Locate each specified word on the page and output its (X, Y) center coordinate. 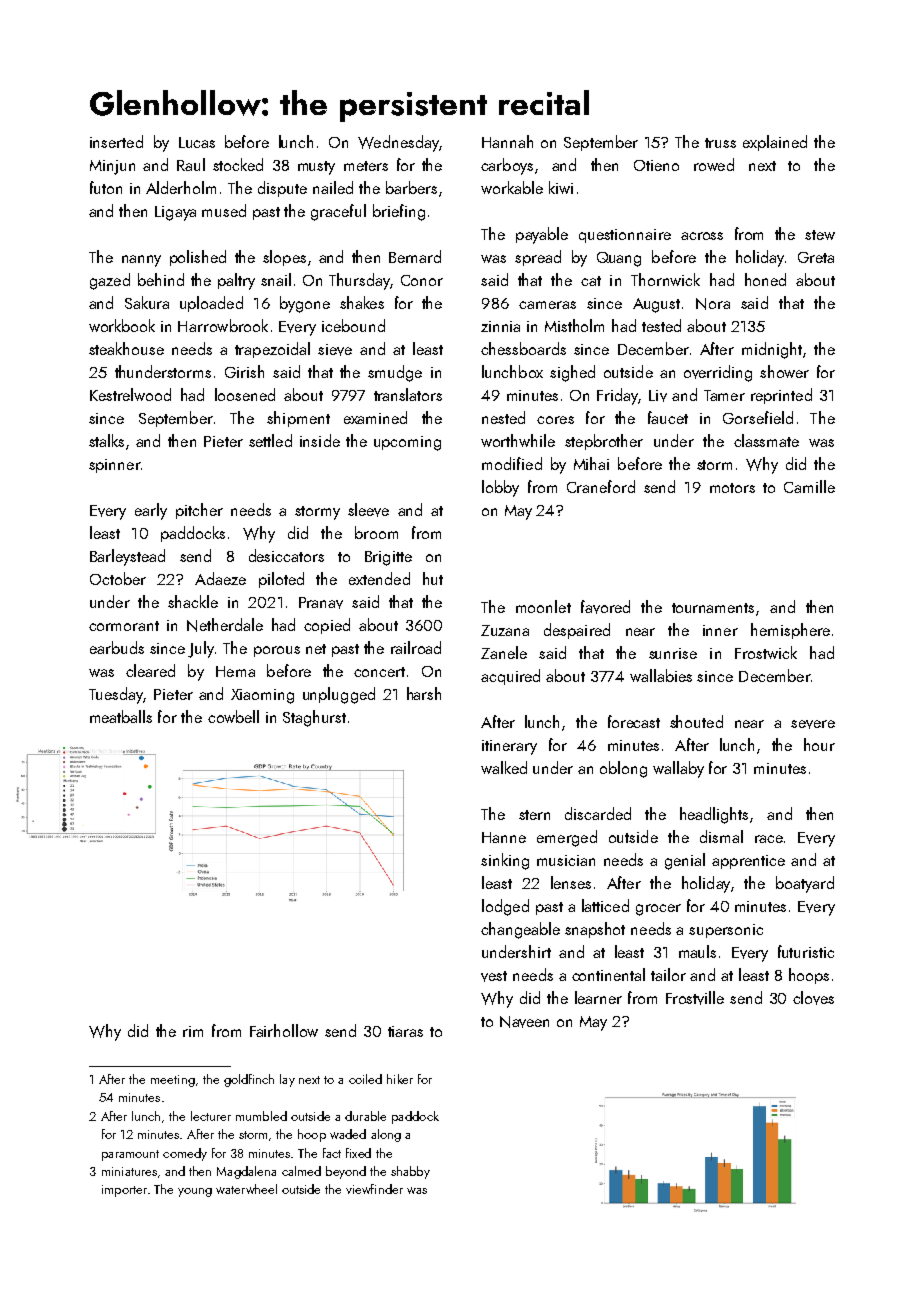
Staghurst (314, 718)
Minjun (112, 167)
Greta (816, 257)
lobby (500, 488)
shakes (362, 302)
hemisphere (790, 631)
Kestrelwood (130, 394)
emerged (567, 838)
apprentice (748, 862)
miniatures (129, 1171)
